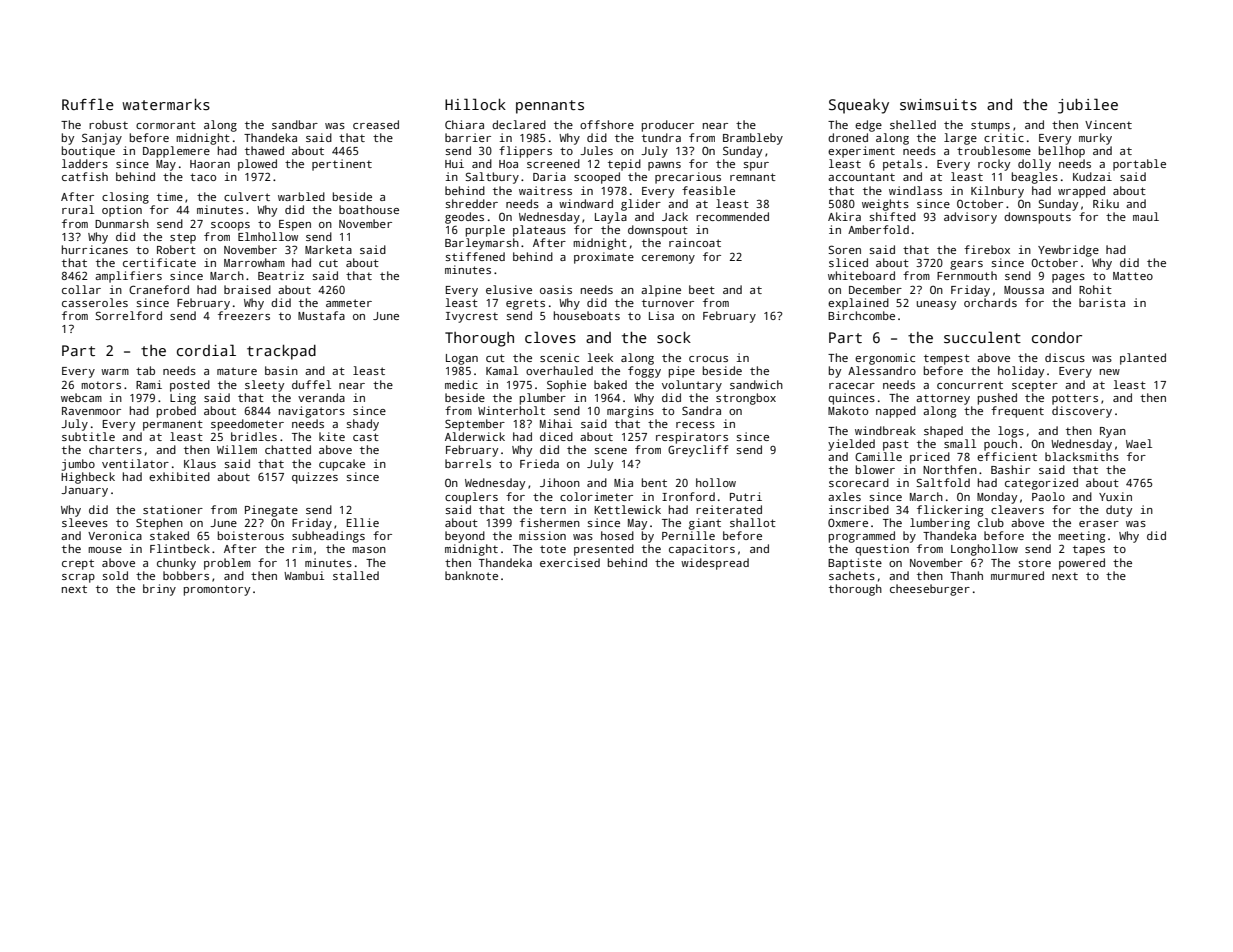 The height and width of the image is (952, 1233). What do you see at coordinates (159, 262) in the image?
I see `certificate` at bounding box center [159, 262].
